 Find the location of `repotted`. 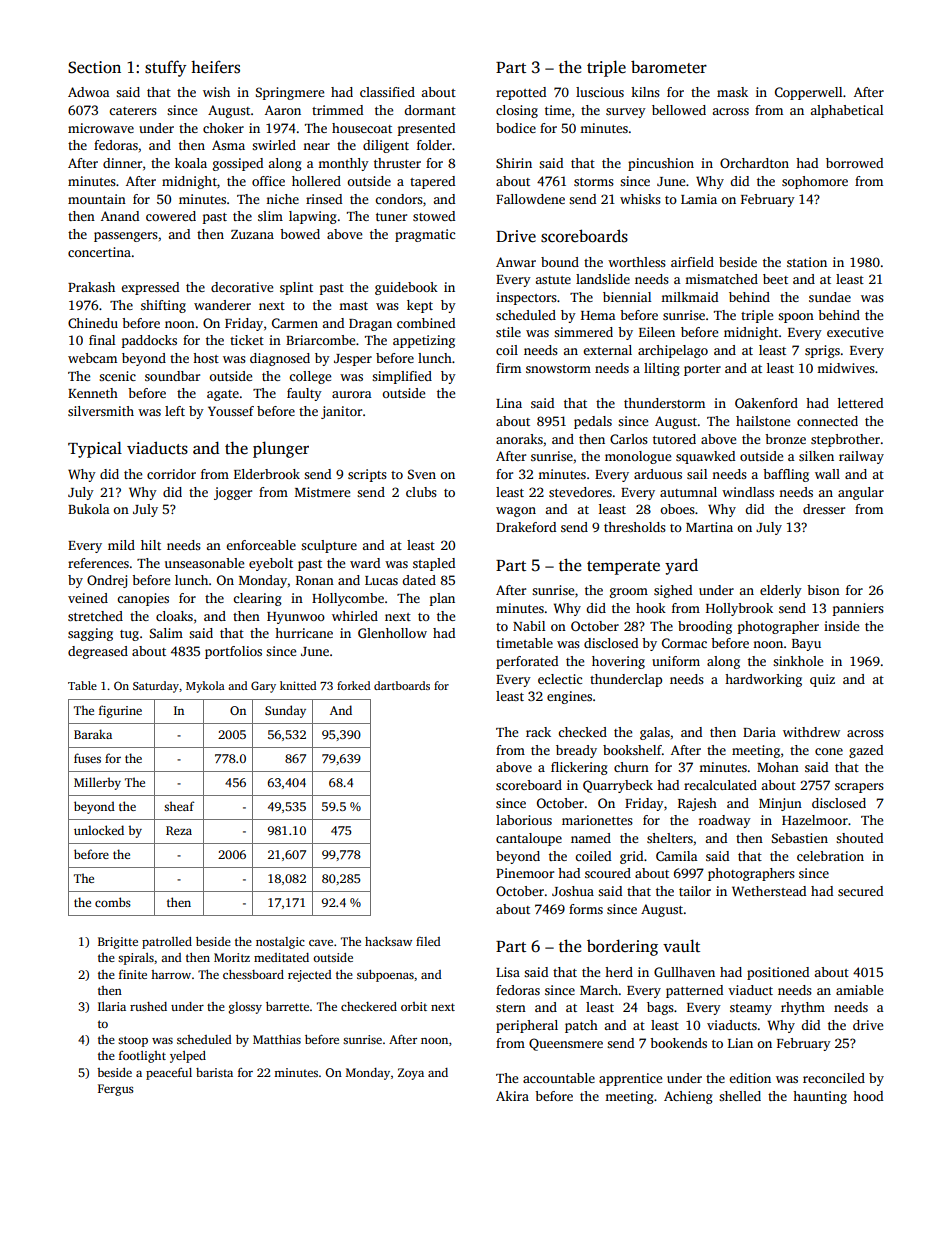

repotted is located at coordinates (521, 93).
